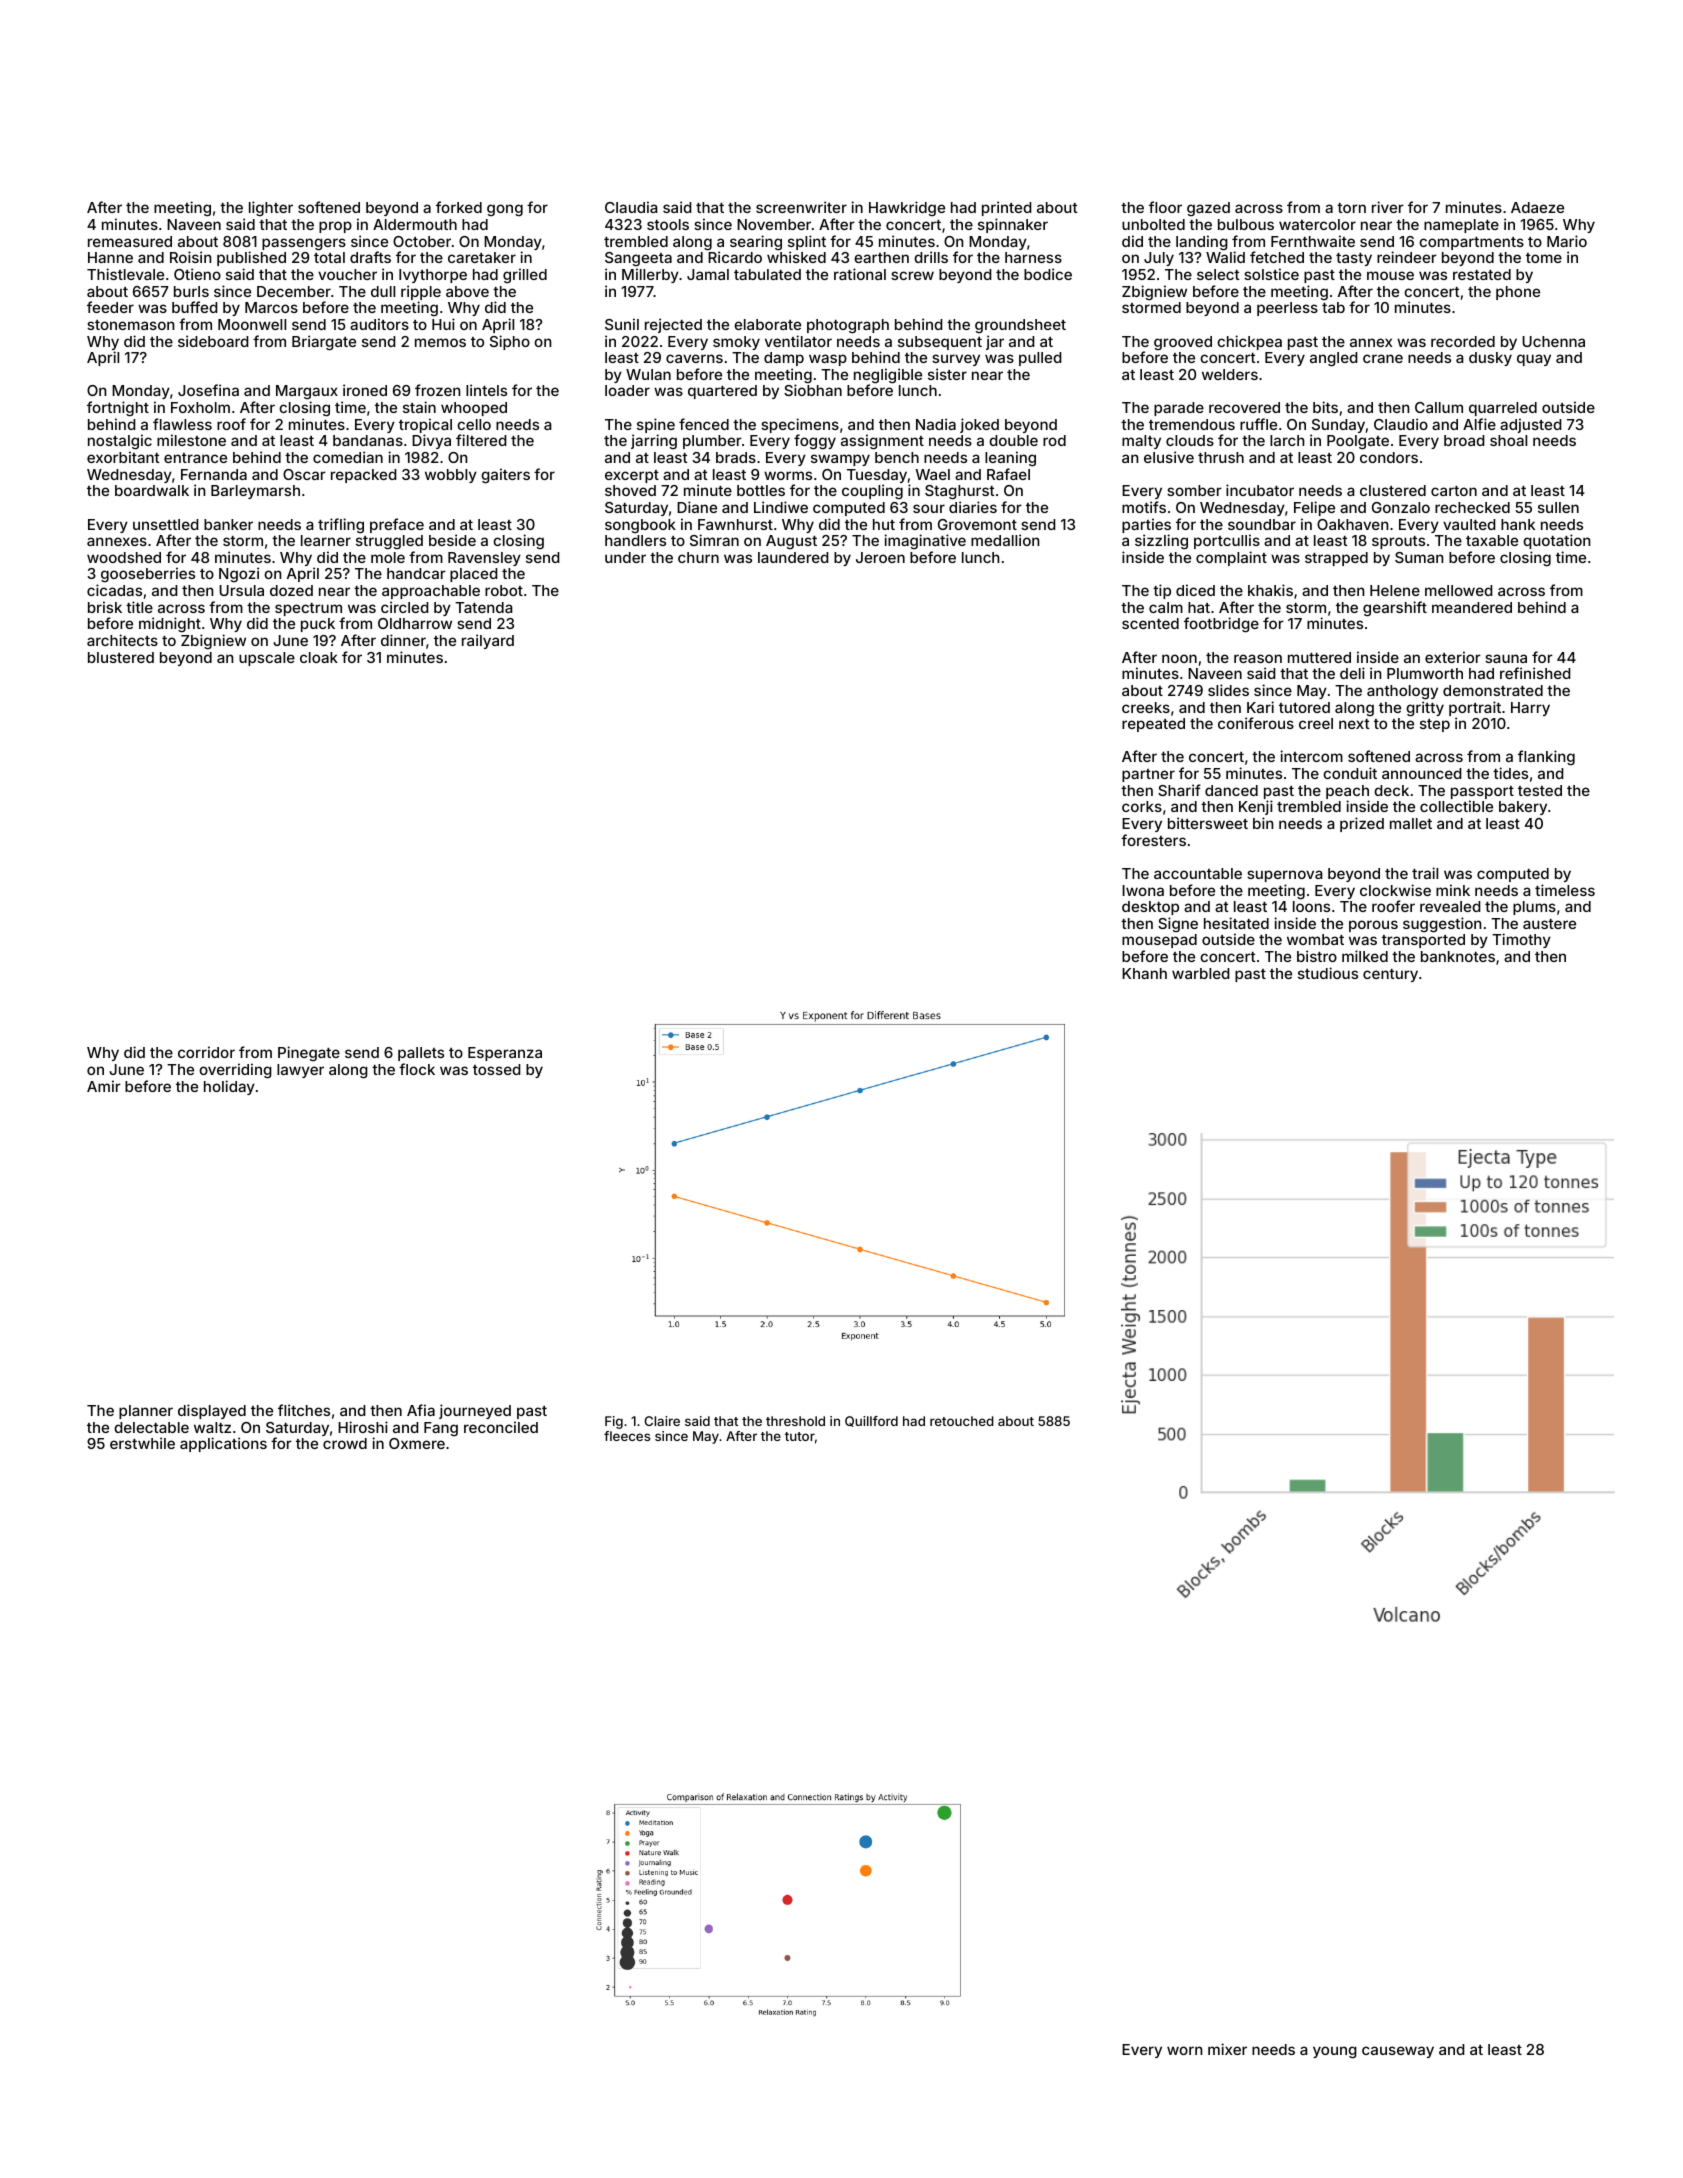 The image size is (1683, 2178). What do you see at coordinates (962, 1421) in the screenshot?
I see `retouched` at bounding box center [962, 1421].
